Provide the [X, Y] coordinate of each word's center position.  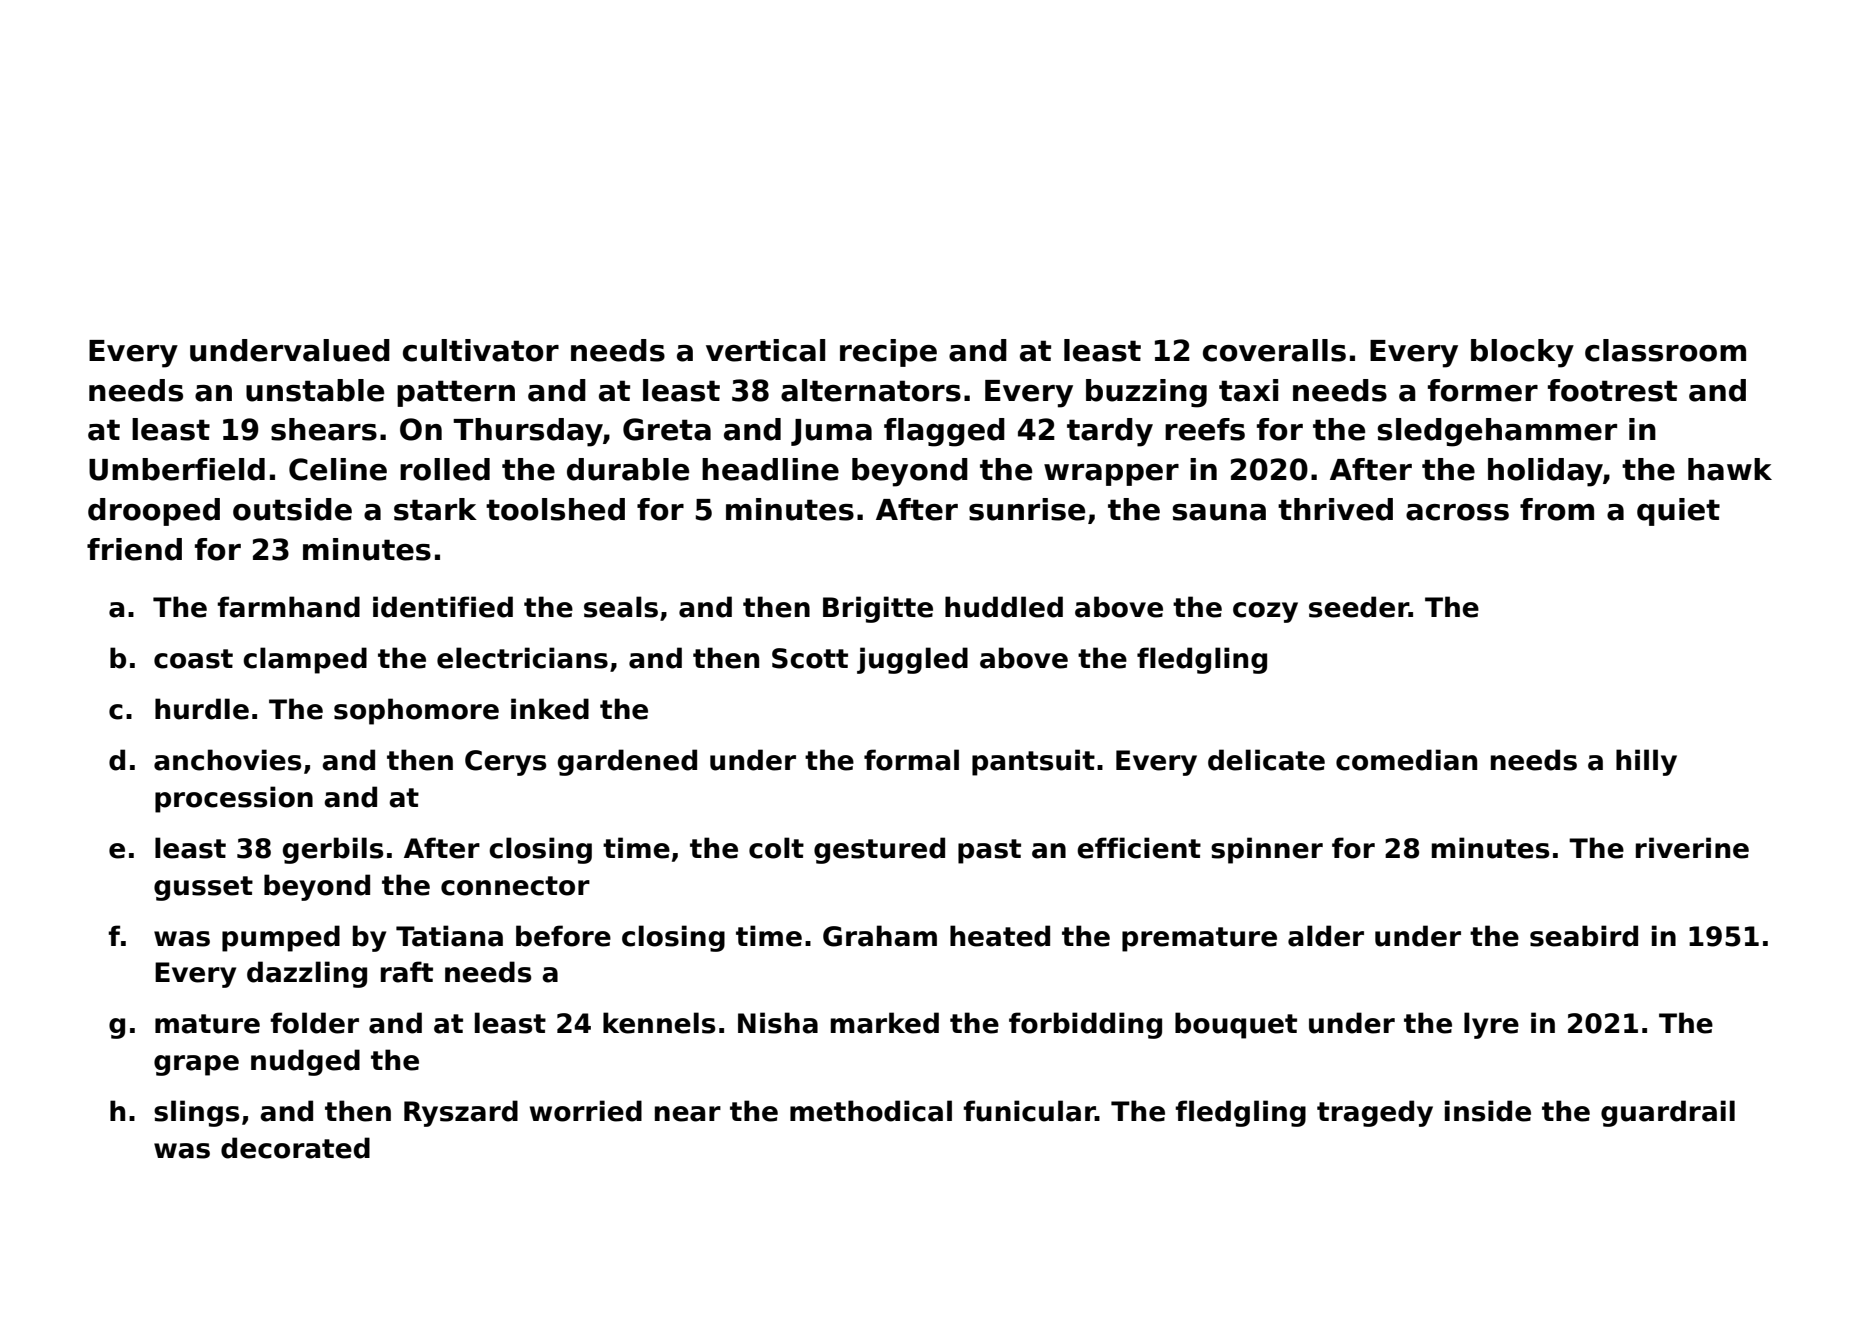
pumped [281, 938]
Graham [880, 936]
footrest [1612, 390]
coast [193, 659]
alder [1326, 936]
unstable [315, 390]
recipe [888, 353]
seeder [1359, 607]
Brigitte [878, 609]
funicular [1029, 1111]
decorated [295, 1148]
